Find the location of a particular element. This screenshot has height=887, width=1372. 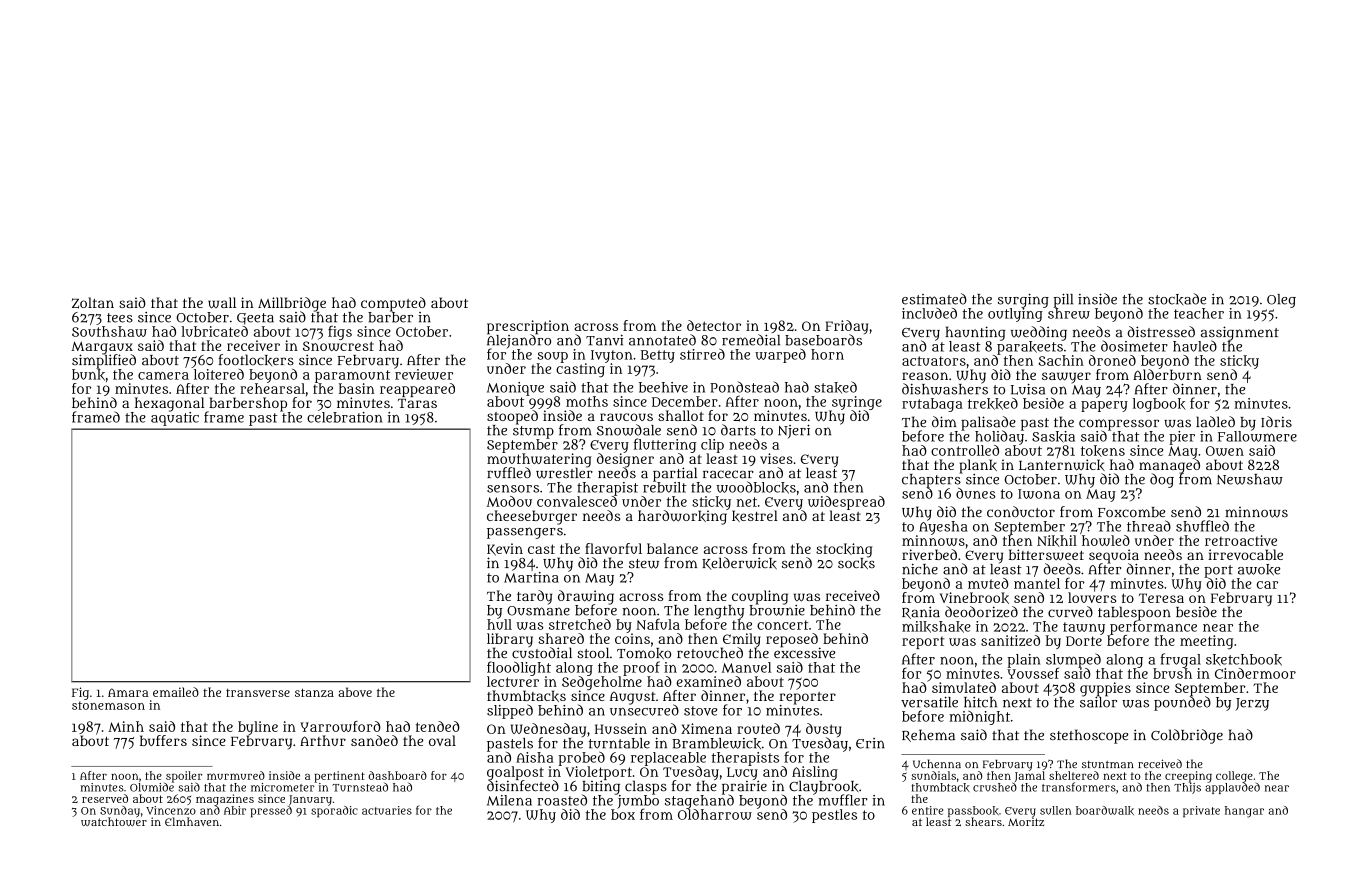

Lanternwick is located at coordinates (1062, 465).
